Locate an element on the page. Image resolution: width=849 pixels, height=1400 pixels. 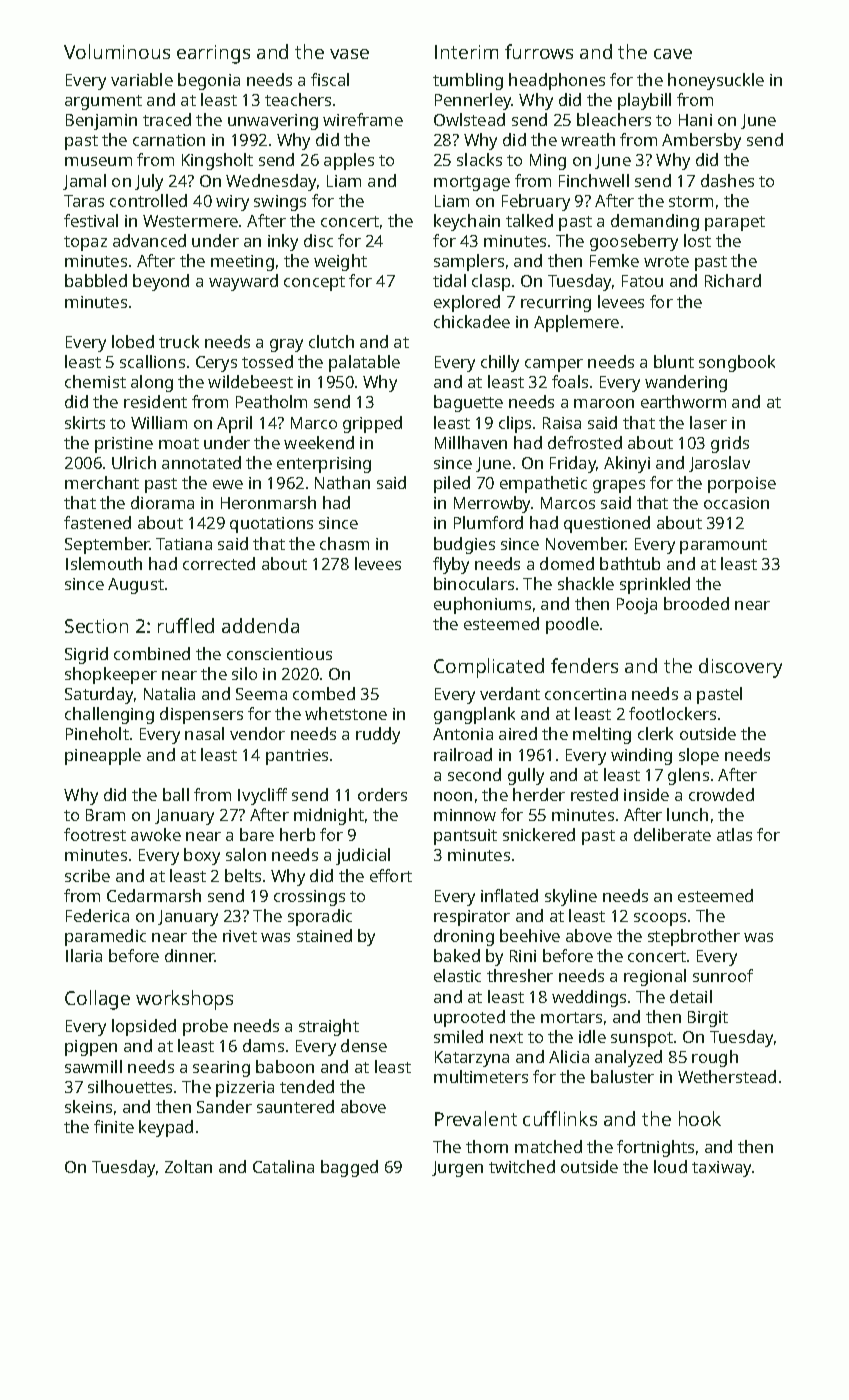
straight is located at coordinates (329, 1027).
